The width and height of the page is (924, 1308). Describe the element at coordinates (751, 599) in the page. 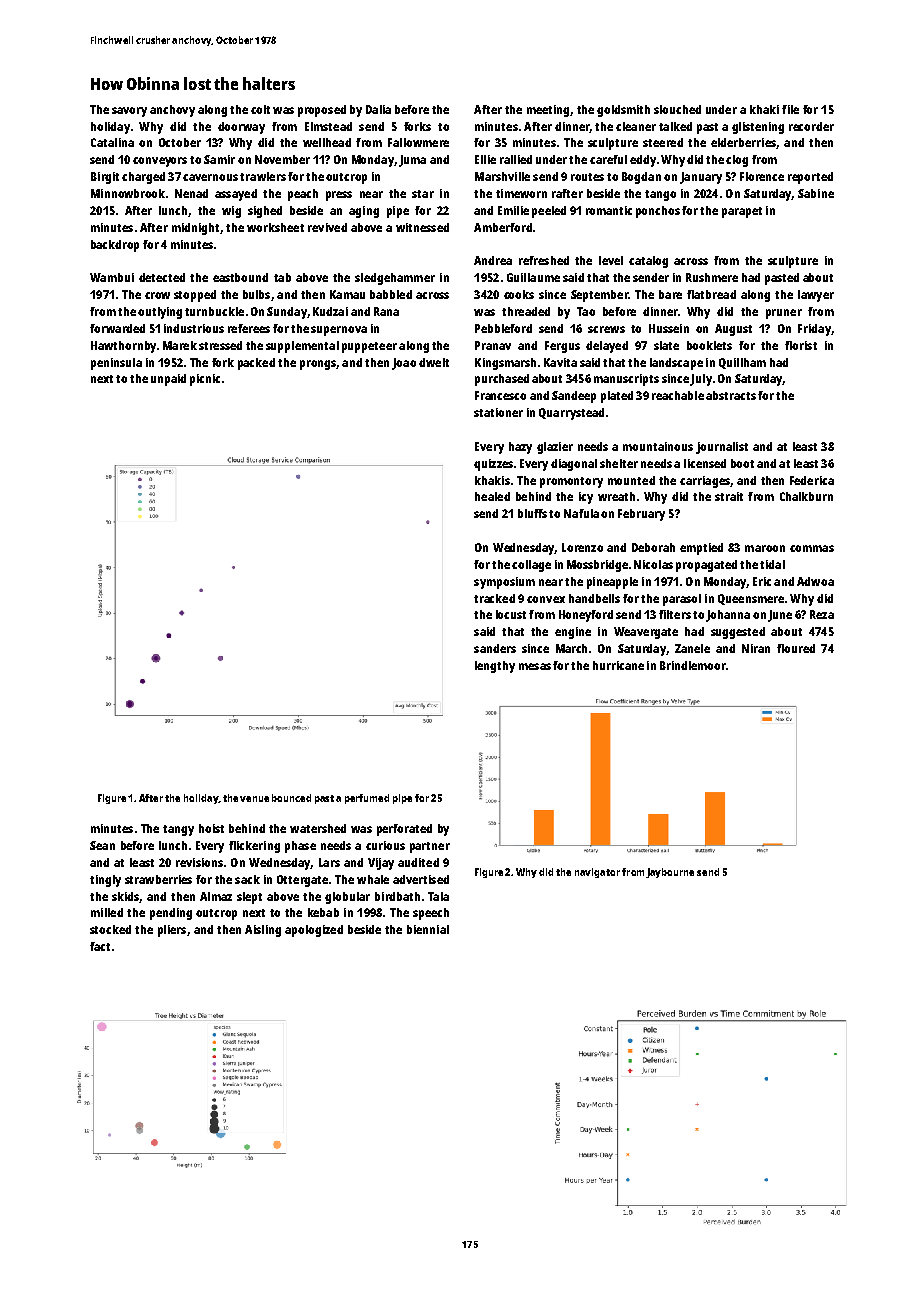

I see `Queensmere` at that location.
